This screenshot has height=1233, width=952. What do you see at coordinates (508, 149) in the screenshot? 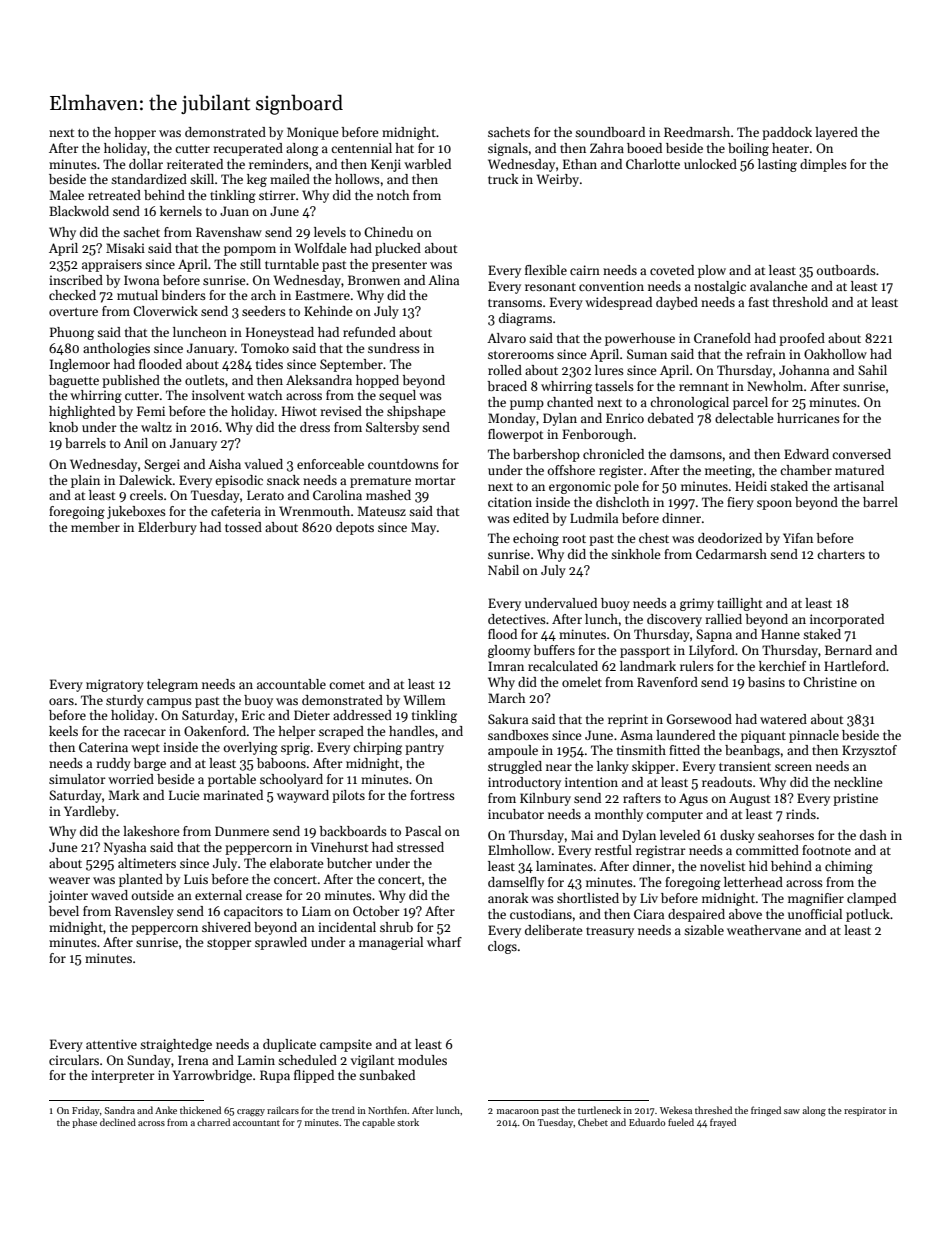
I see `signals` at bounding box center [508, 149].
